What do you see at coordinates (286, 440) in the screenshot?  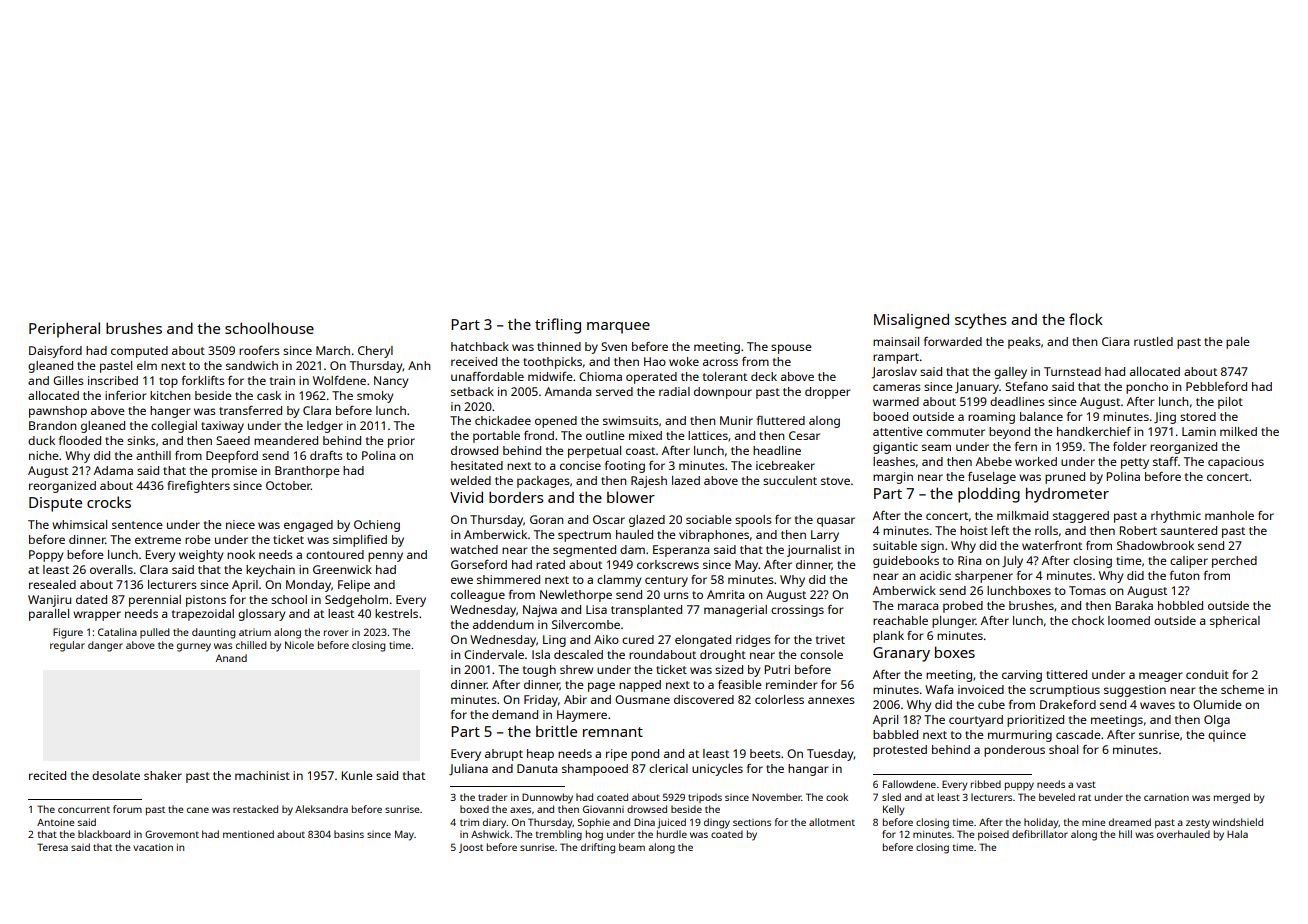 I see `meandered` at bounding box center [286, 440].
